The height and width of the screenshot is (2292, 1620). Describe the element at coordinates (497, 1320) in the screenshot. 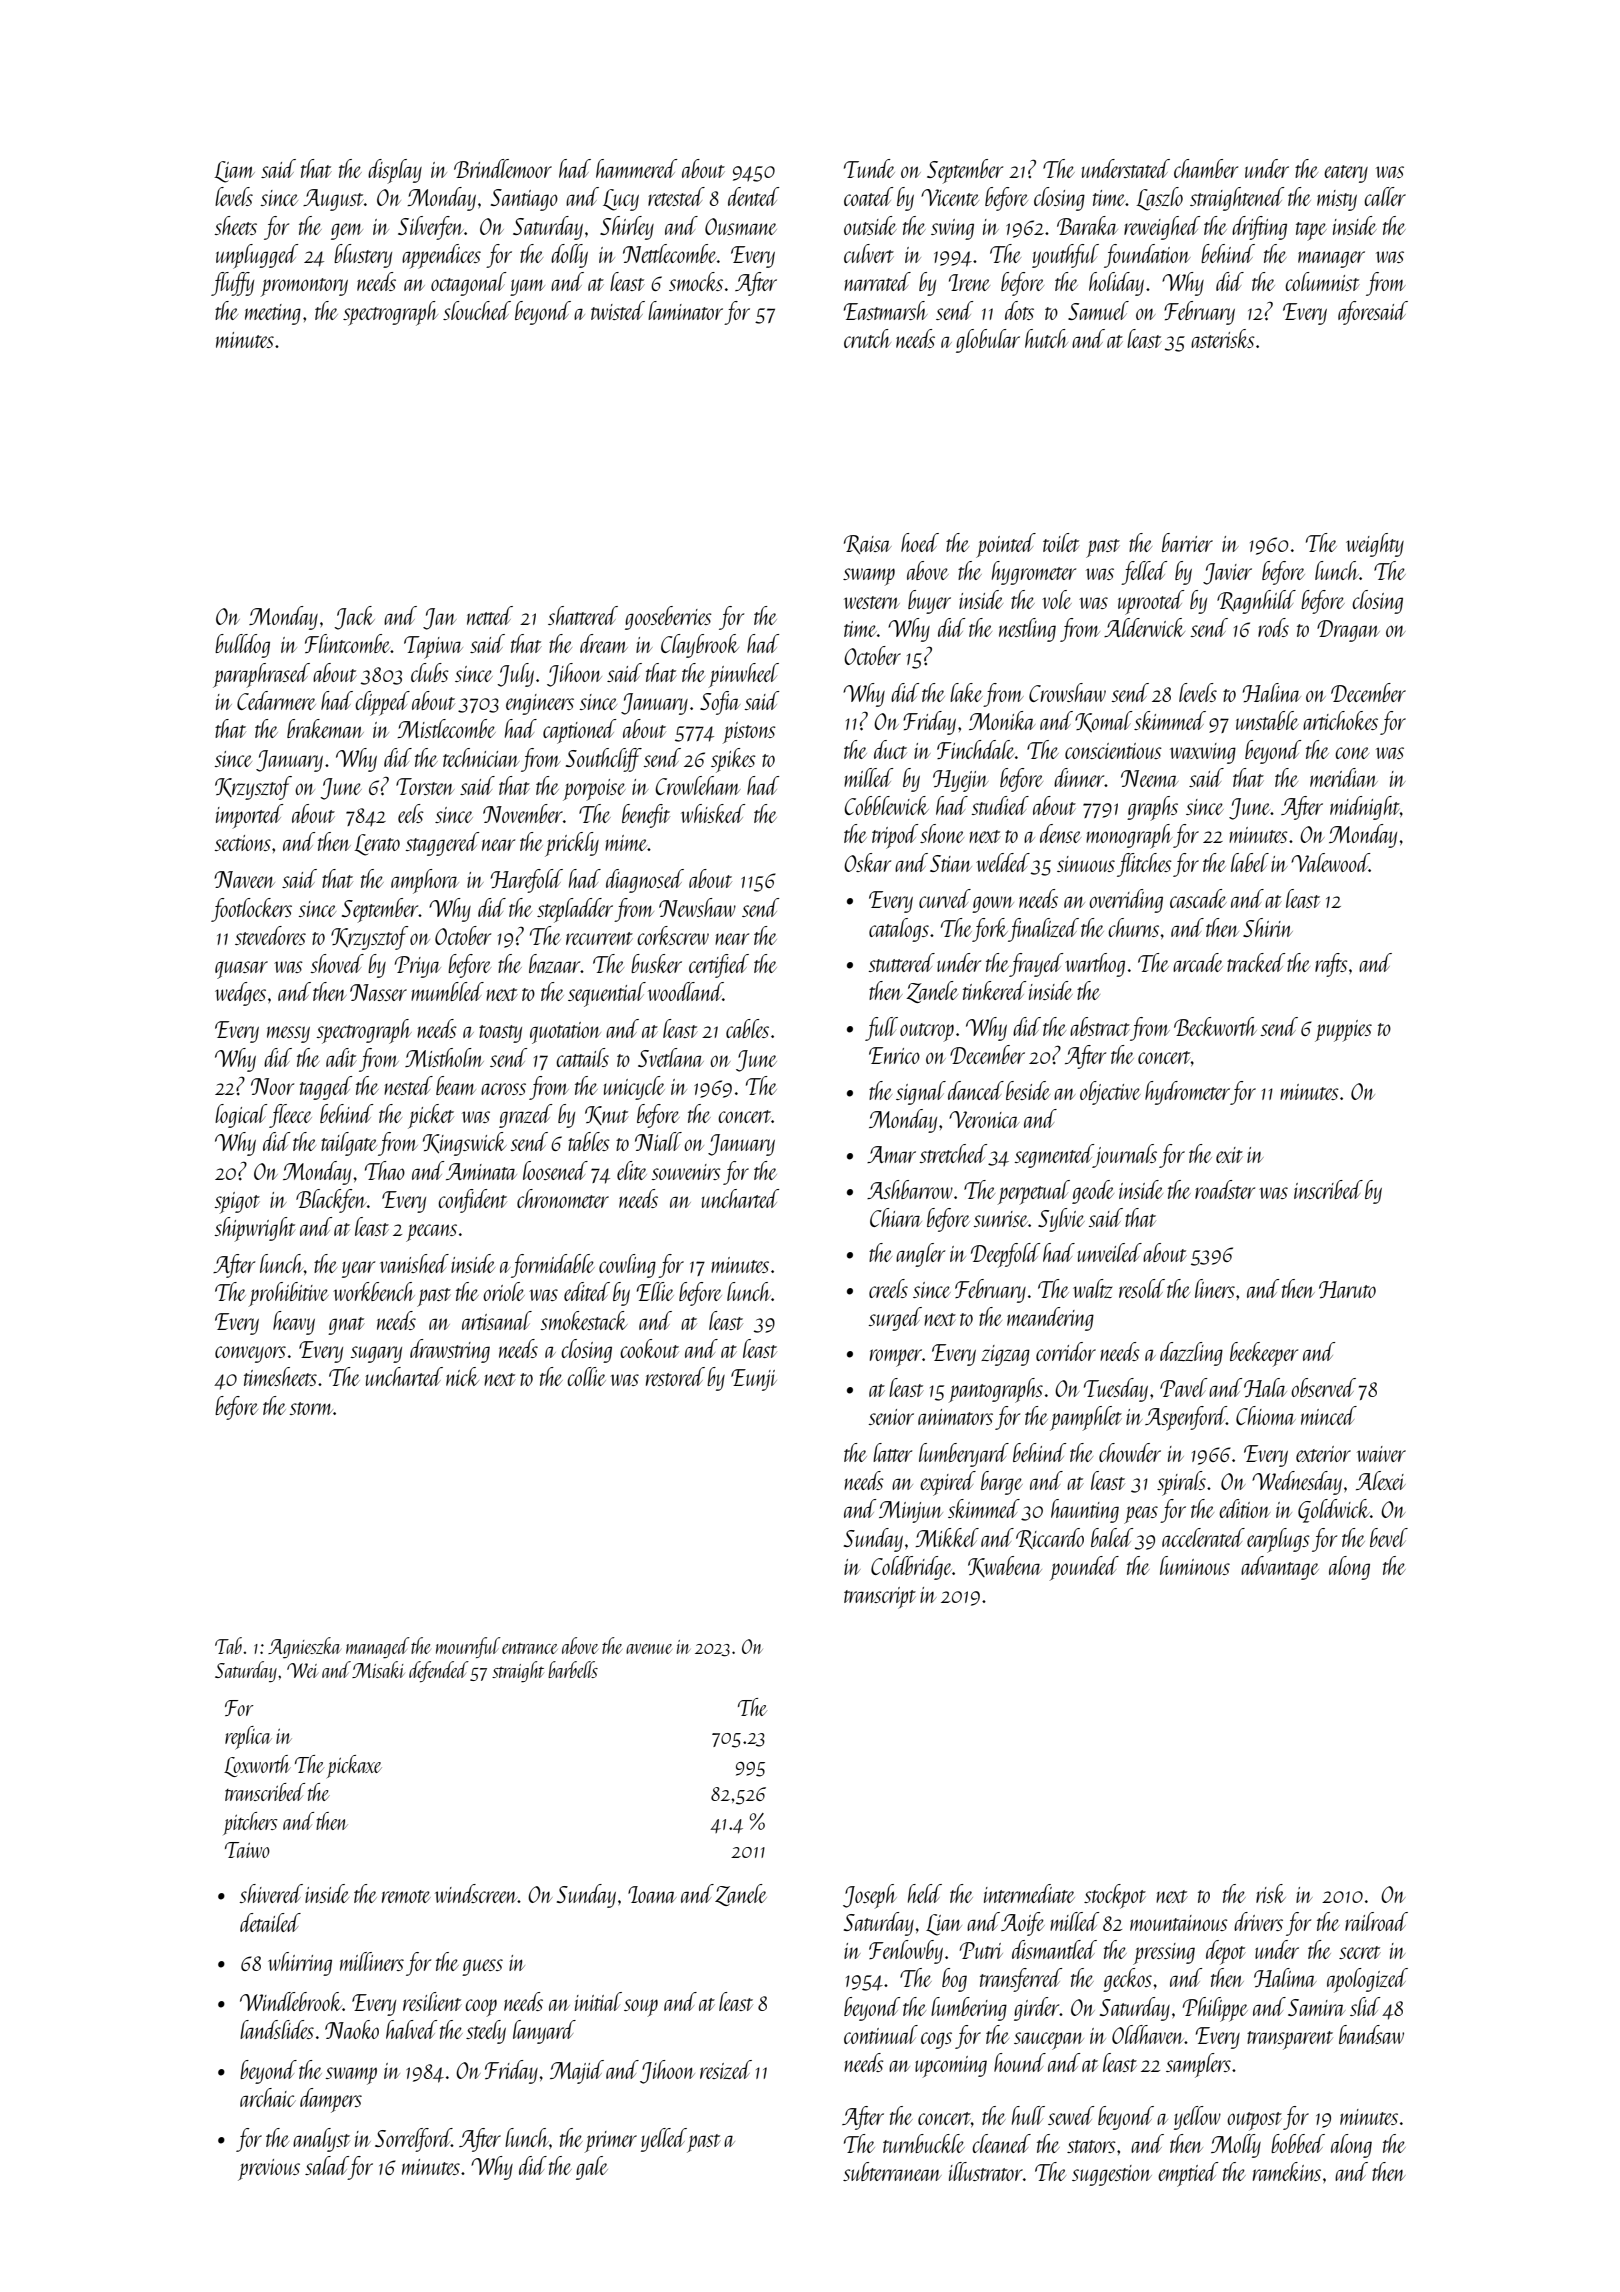

I see `artisanal` at that location.
